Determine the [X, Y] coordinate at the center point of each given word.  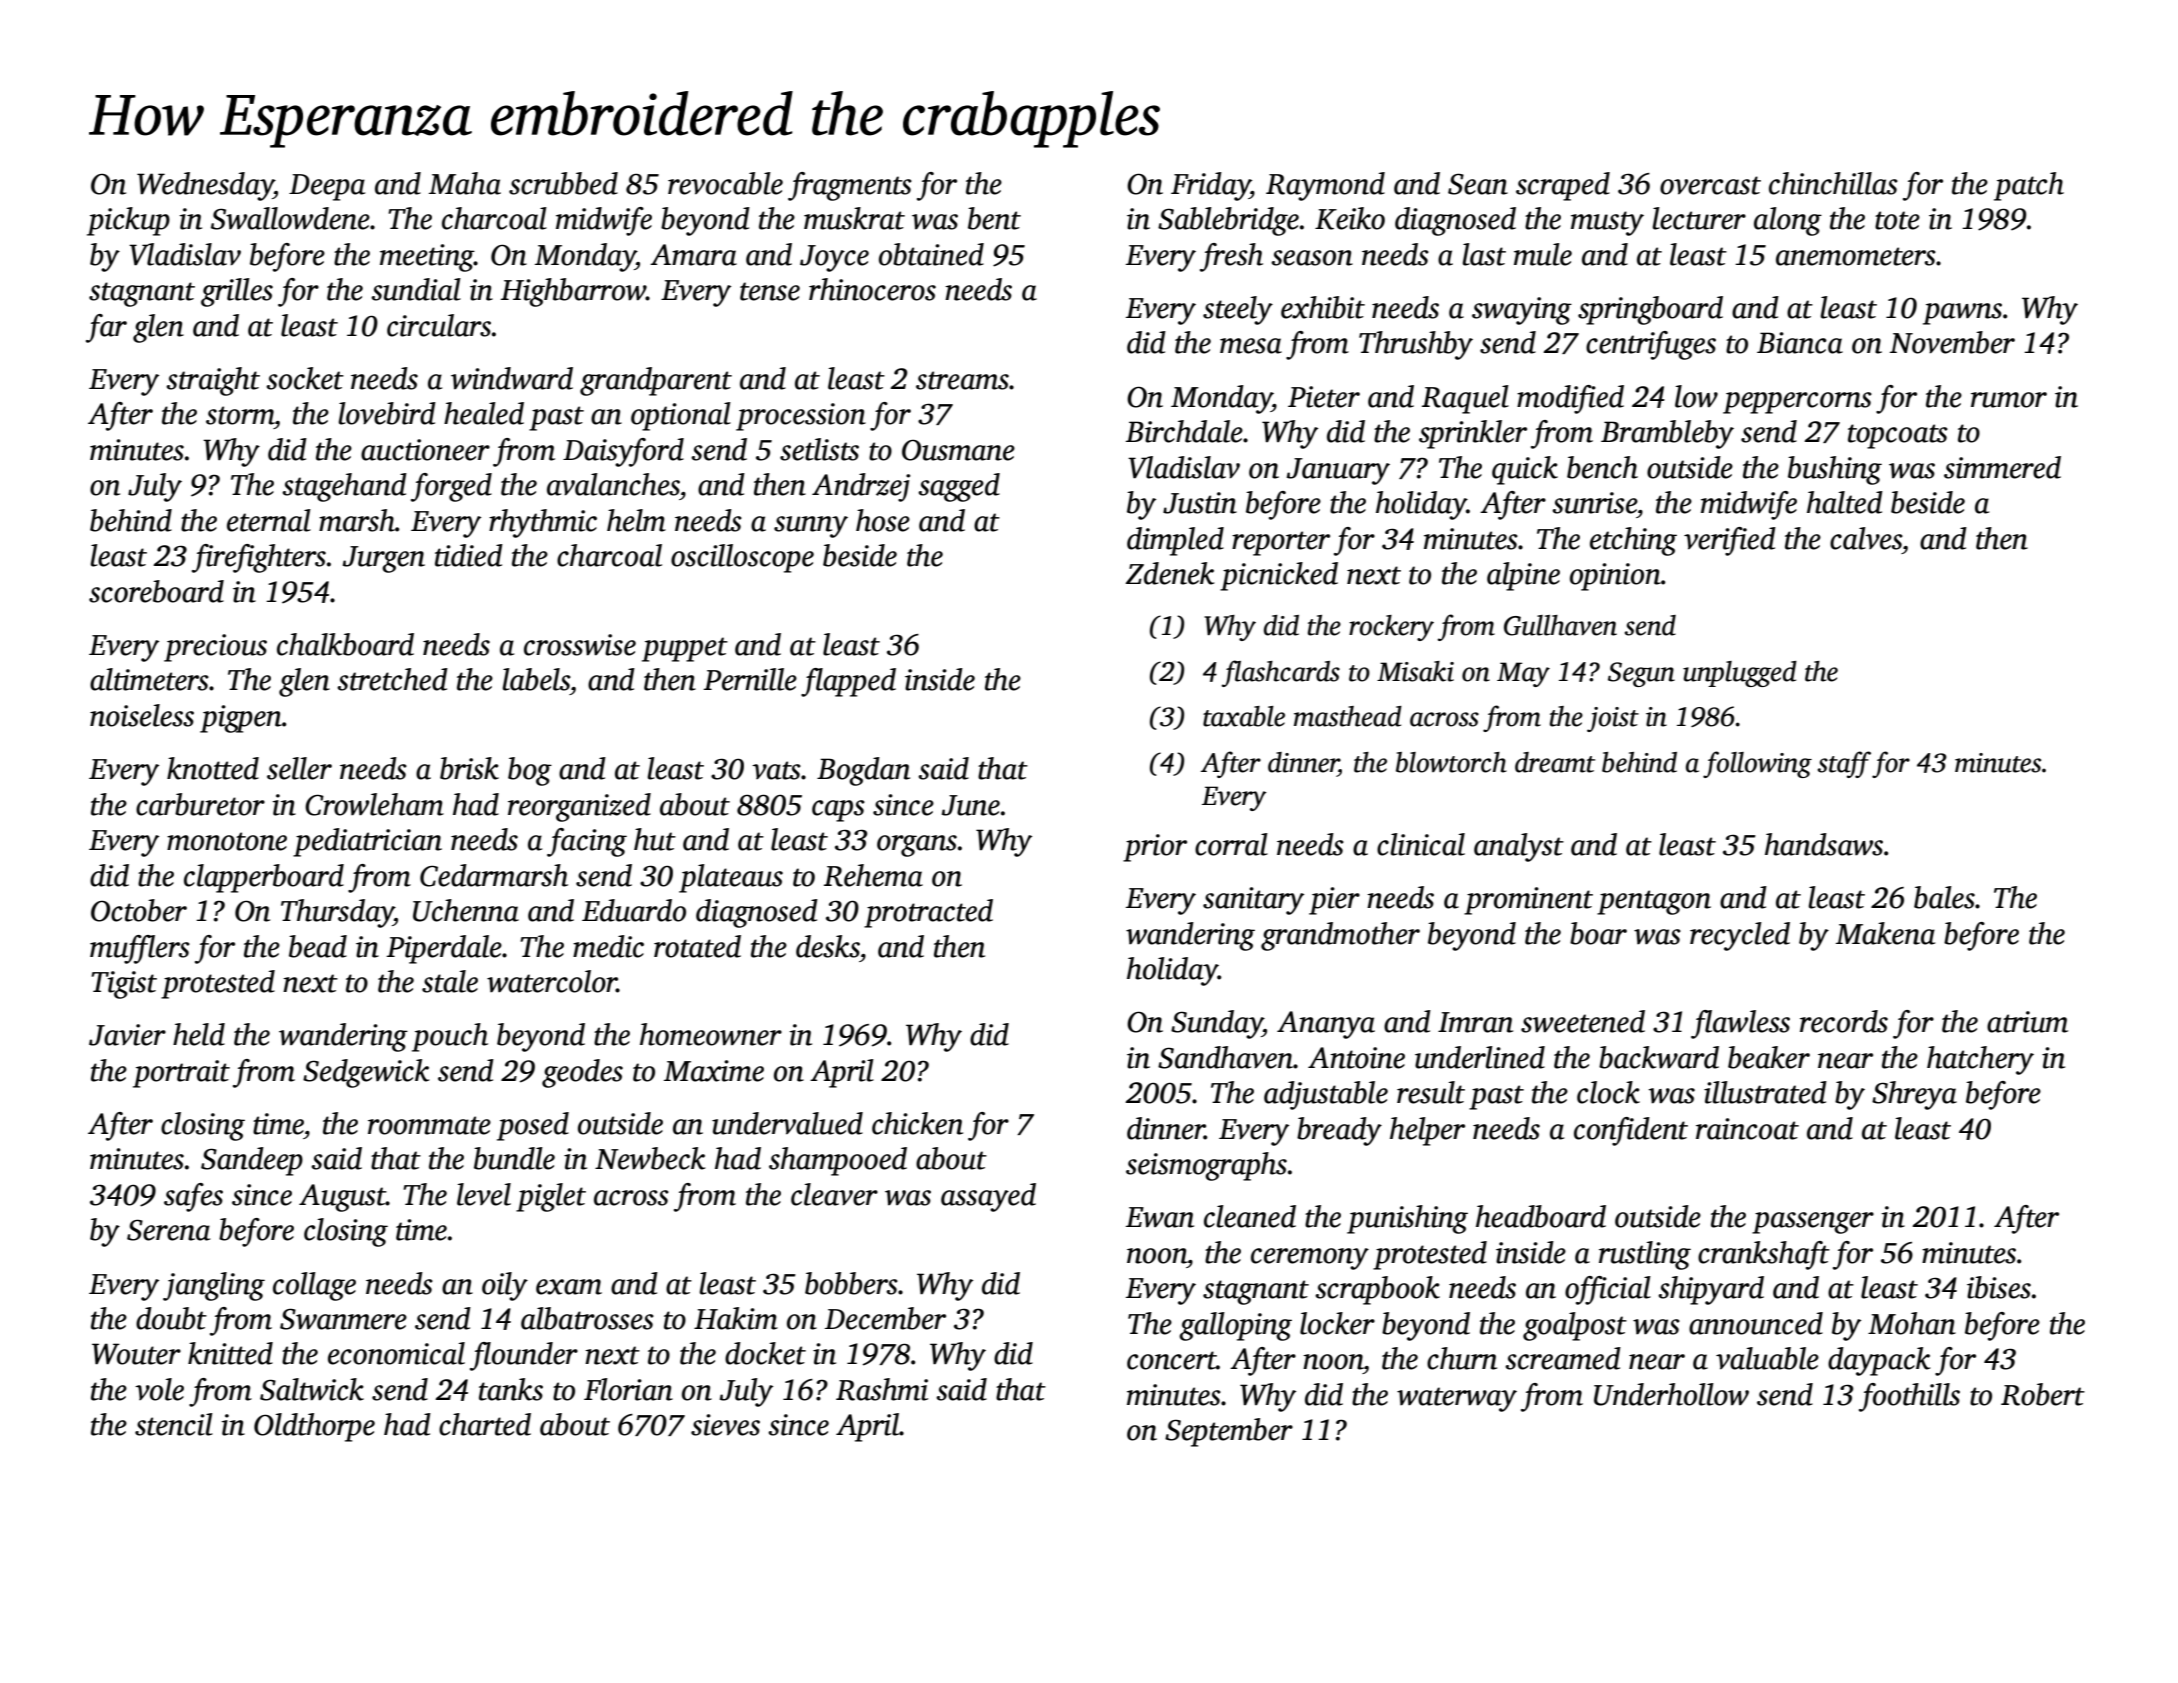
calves [1866, 538]
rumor [2009, 400]
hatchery [1980, 1060]
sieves [725, 1425]
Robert [2043, 1394]
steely [1238, 310]
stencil [174, 1424]
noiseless [142, 715]
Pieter [1324, 397]
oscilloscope [742, 558]
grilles [237, 292]
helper [1427, 1131]
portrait [181, 1074]
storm [240, 415]
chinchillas [1833, 183]
